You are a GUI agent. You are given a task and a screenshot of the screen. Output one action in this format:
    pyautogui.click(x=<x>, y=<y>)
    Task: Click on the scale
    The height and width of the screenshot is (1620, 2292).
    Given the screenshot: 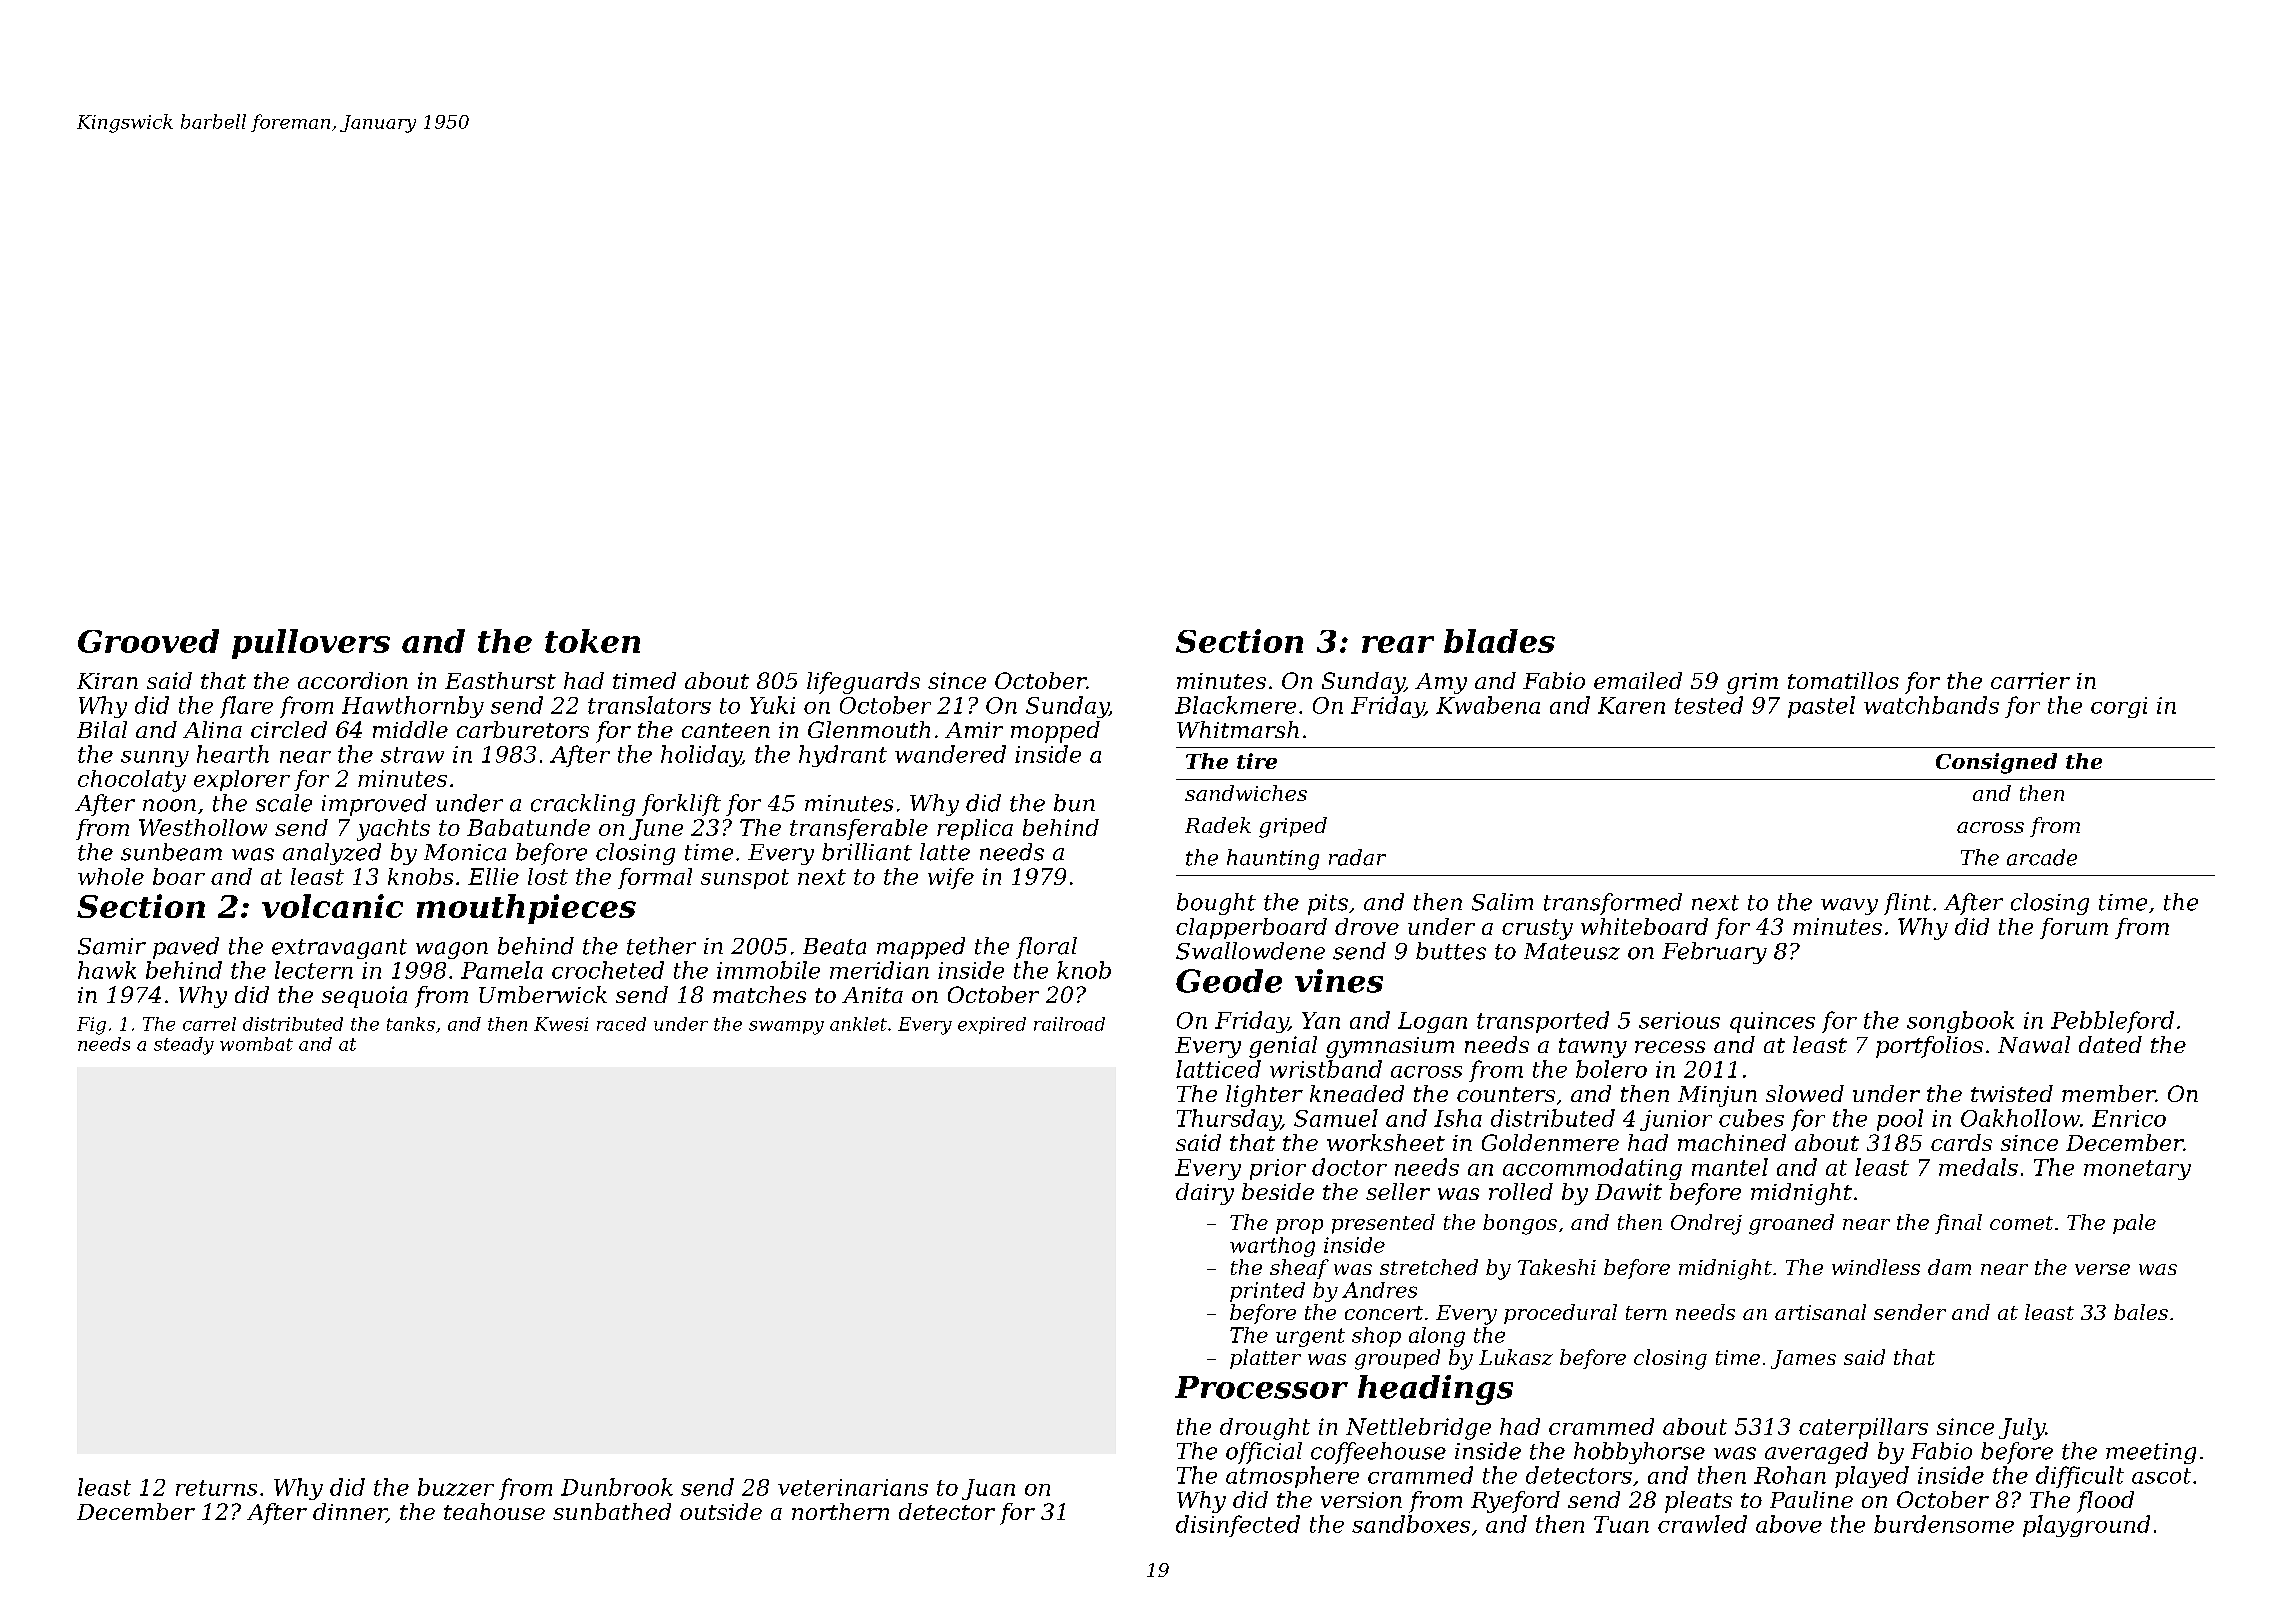 What is the action you would take?
    pyautogui.click(x=284, y=803)
